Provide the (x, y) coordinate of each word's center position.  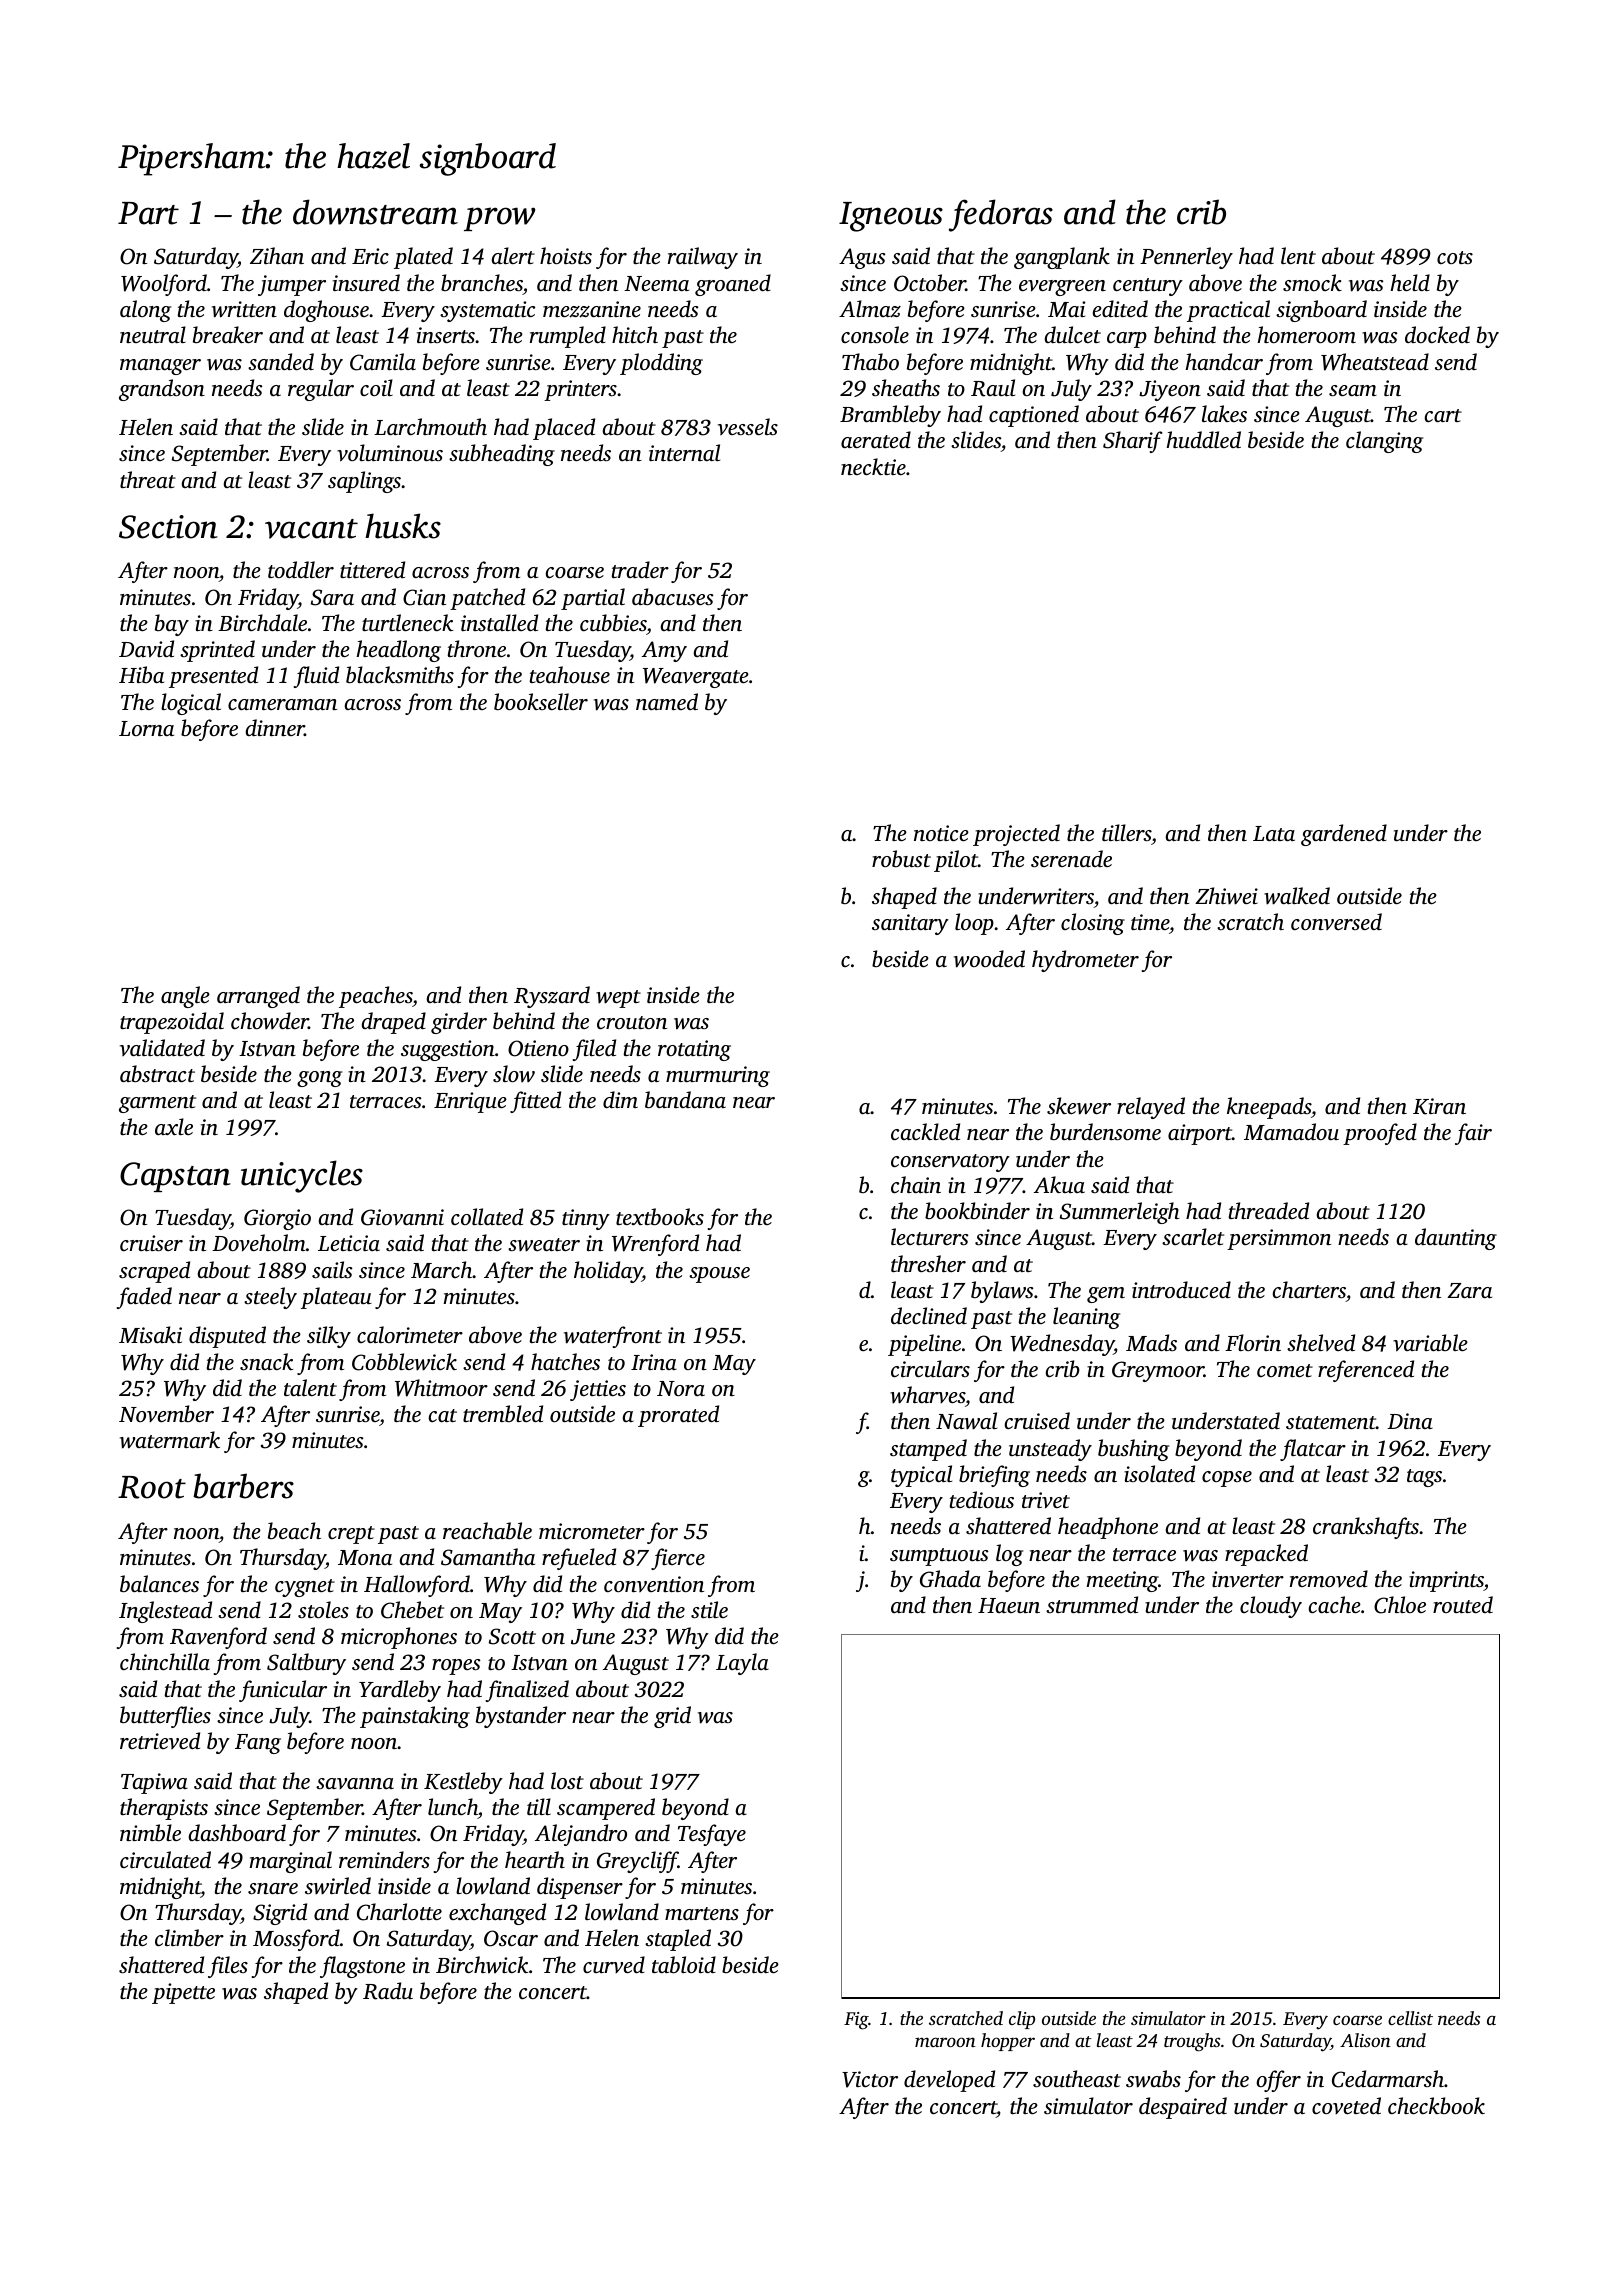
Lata (1274, 833)
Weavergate (696, 678)
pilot (956, 861)
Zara (1469, 1290)
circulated (165, 1859)
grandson (162, 390)
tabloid (684, 1964)
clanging (1384, 442)
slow (514, 1074)
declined (929, 1315)
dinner (275, 727)
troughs (1192, 2042)
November (166, 1413)
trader (640, 569)
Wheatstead (1375, 362)
